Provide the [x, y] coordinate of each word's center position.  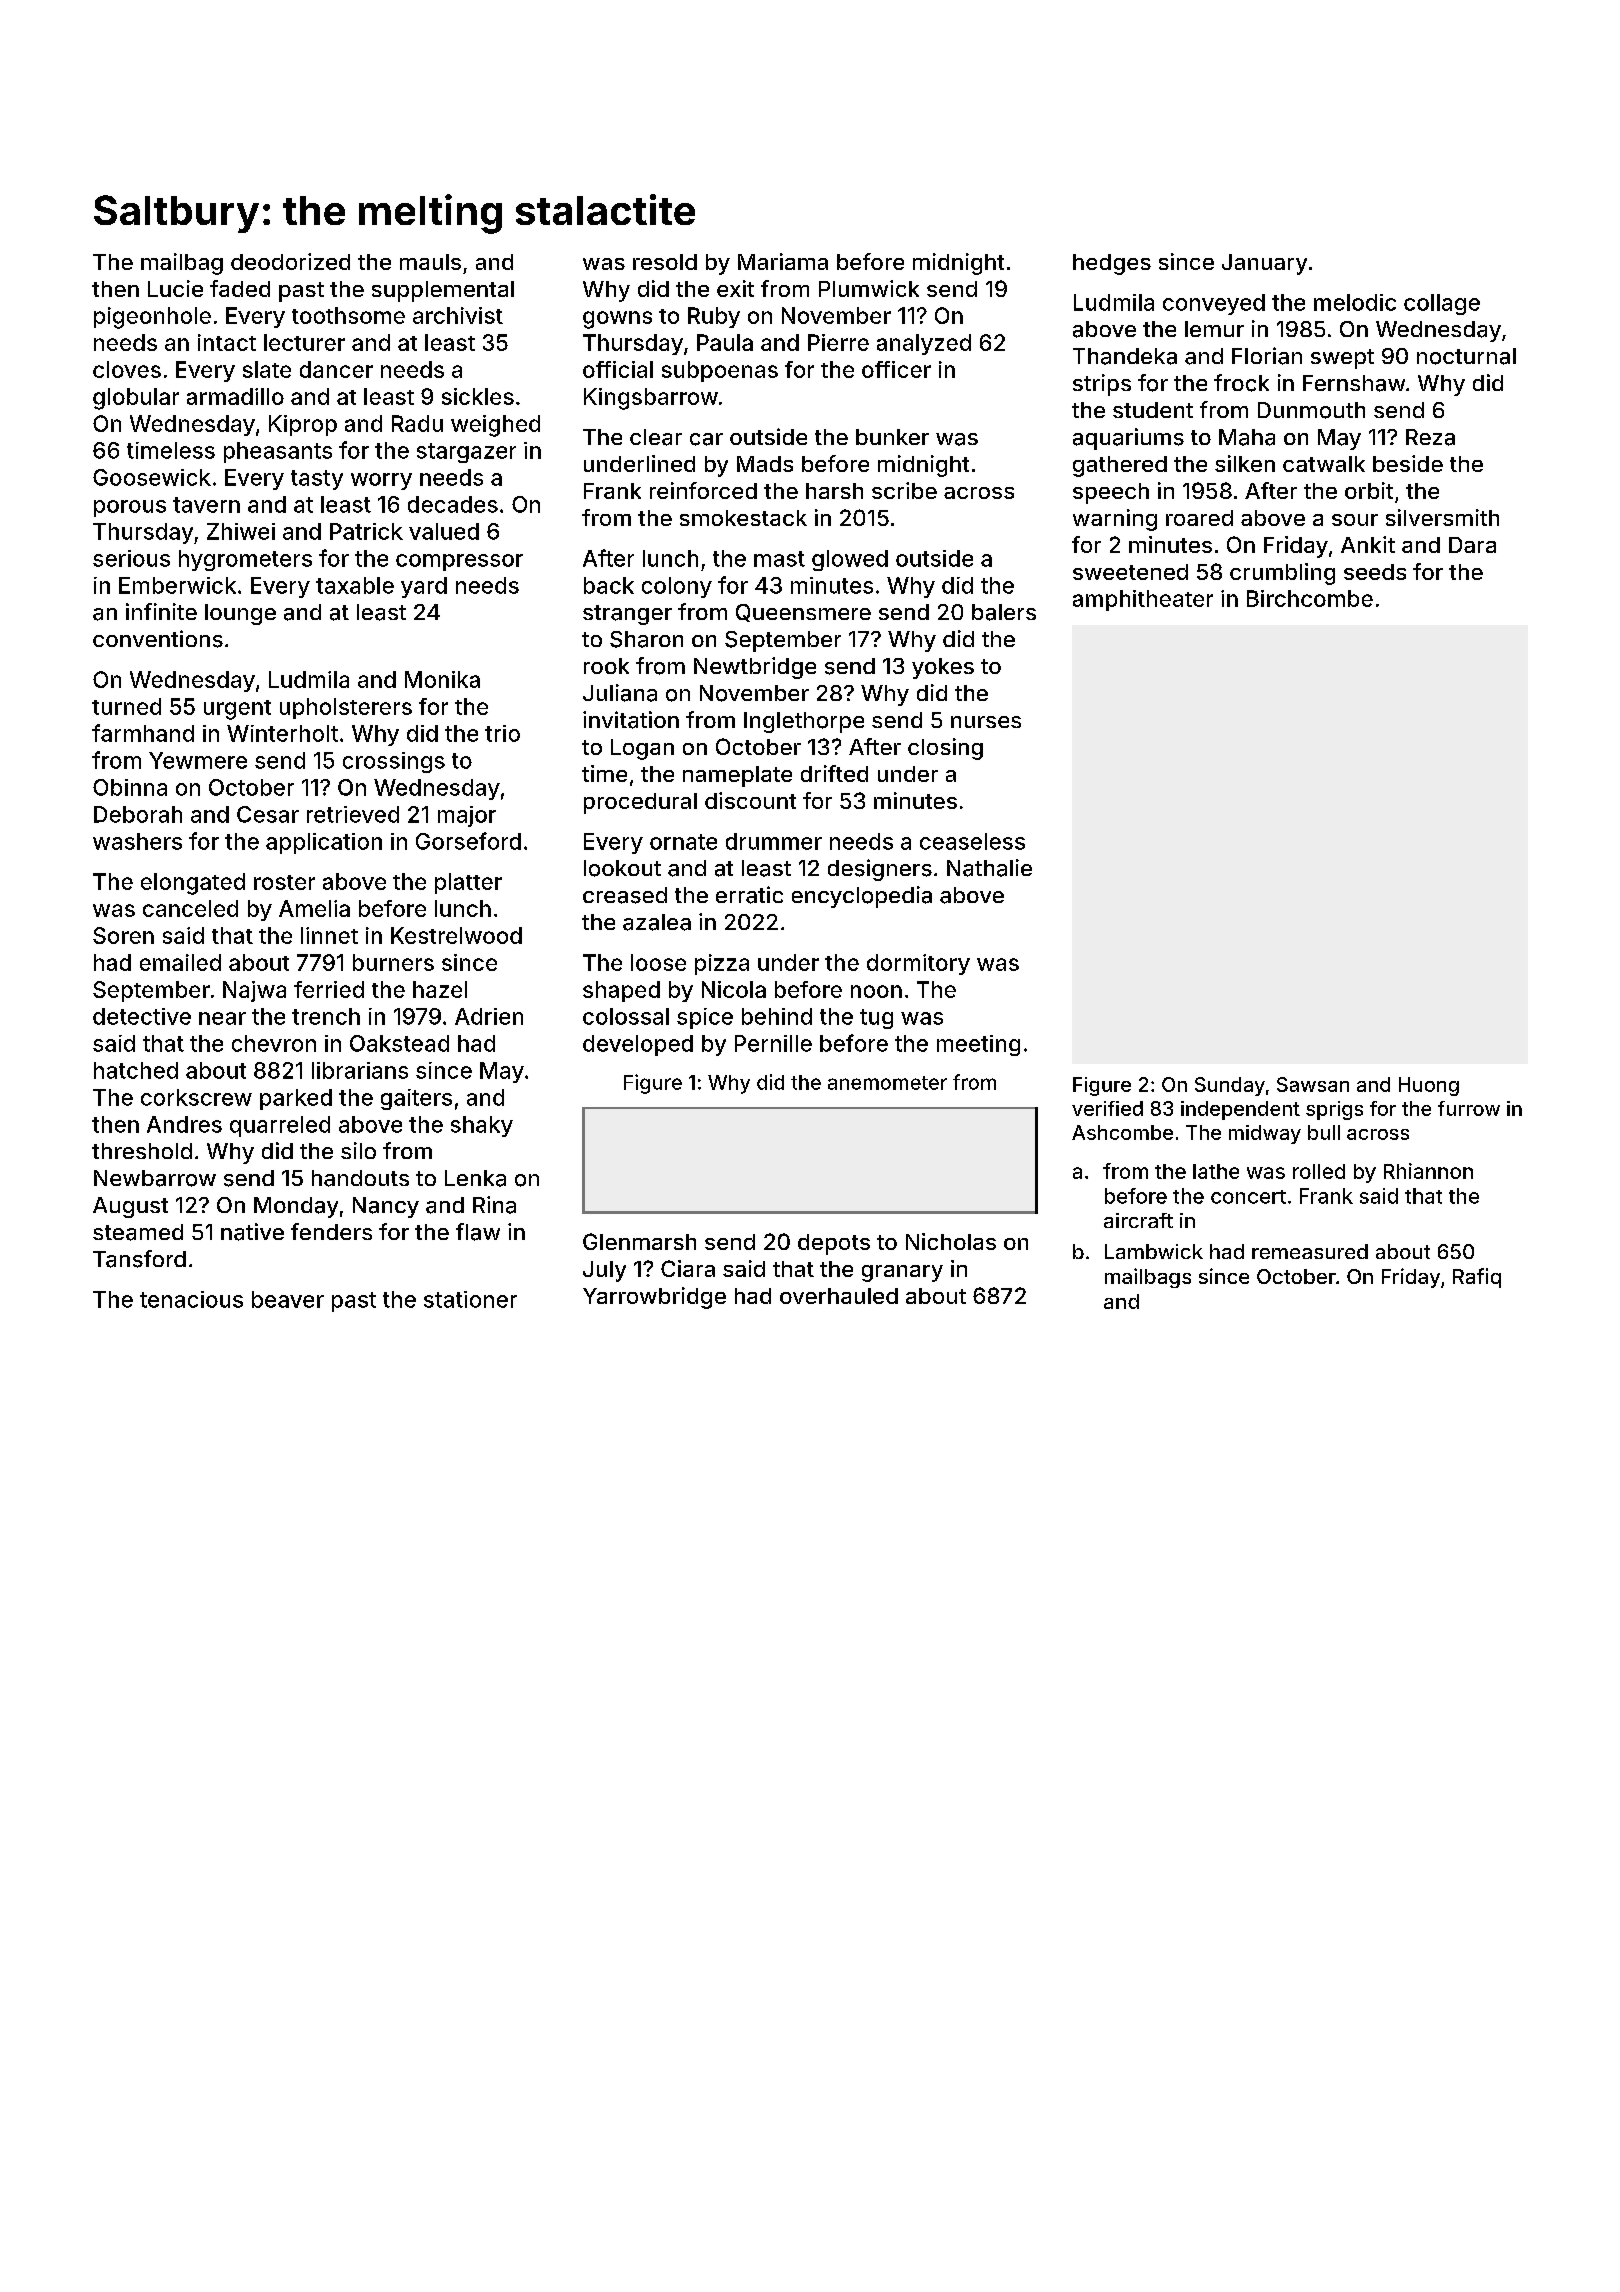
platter [468, 883]
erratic [749, 895]
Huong [1429, 1086]
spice [705, 1018]
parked [296, 1099]
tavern [206, 505]
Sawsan [1313, 1084]
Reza [1430, 437]
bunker [892, 437]
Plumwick [869, 288]
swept [1342, 359]
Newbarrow [155, 1178]
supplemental [443, 291]
